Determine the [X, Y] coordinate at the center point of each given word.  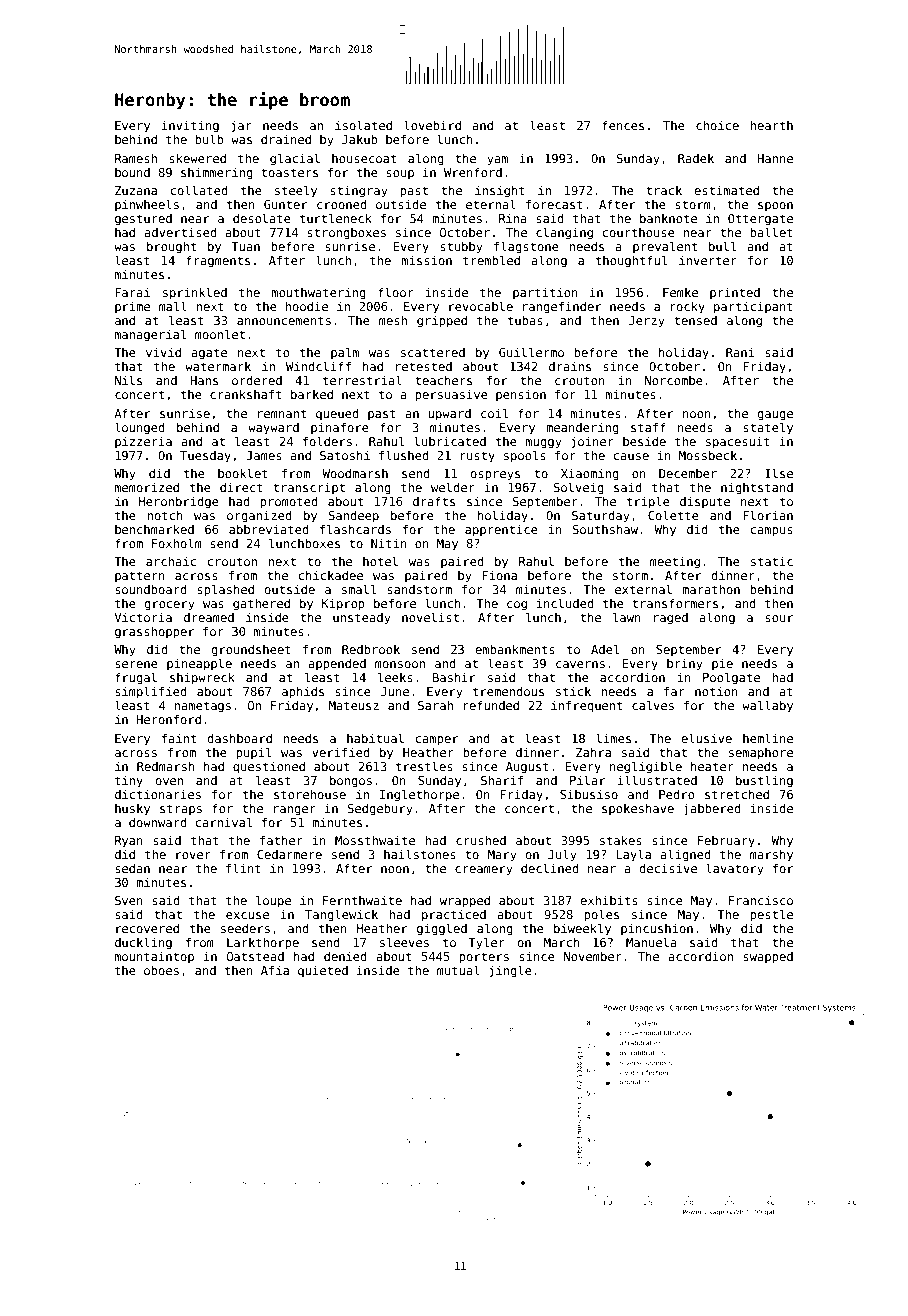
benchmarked [154, 529]
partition [545, 293]
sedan [132, 868]
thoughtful [631, 261]
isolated [363, 125]
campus [772, 532]
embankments [515, 649]
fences [623, 125]
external [643, 589]
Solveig [579, 488]
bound [132, 172]
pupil [253, 753]
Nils [128, 380]
